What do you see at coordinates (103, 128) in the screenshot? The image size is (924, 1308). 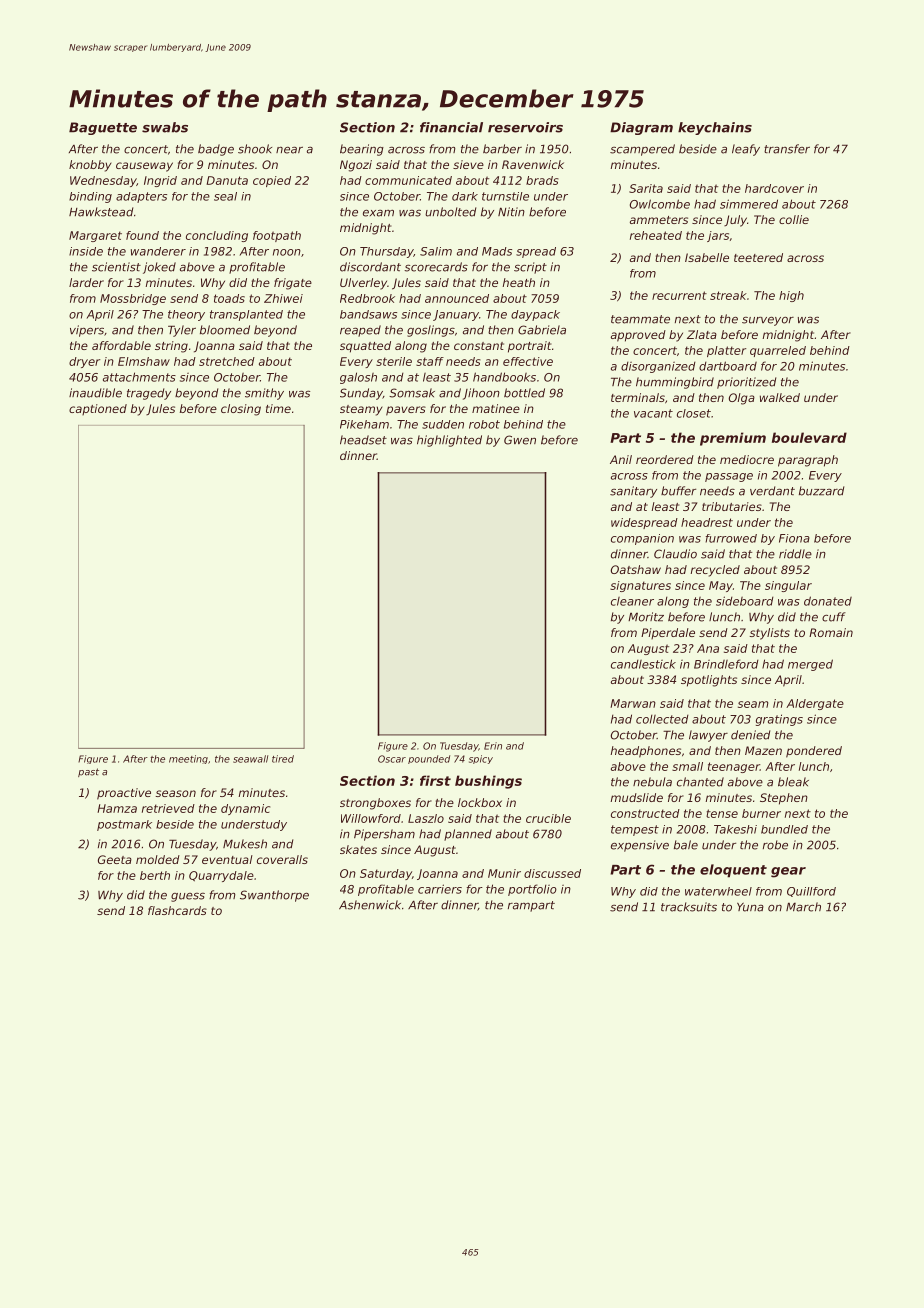 I see `Baguette` at bounding box center [103, 128].
